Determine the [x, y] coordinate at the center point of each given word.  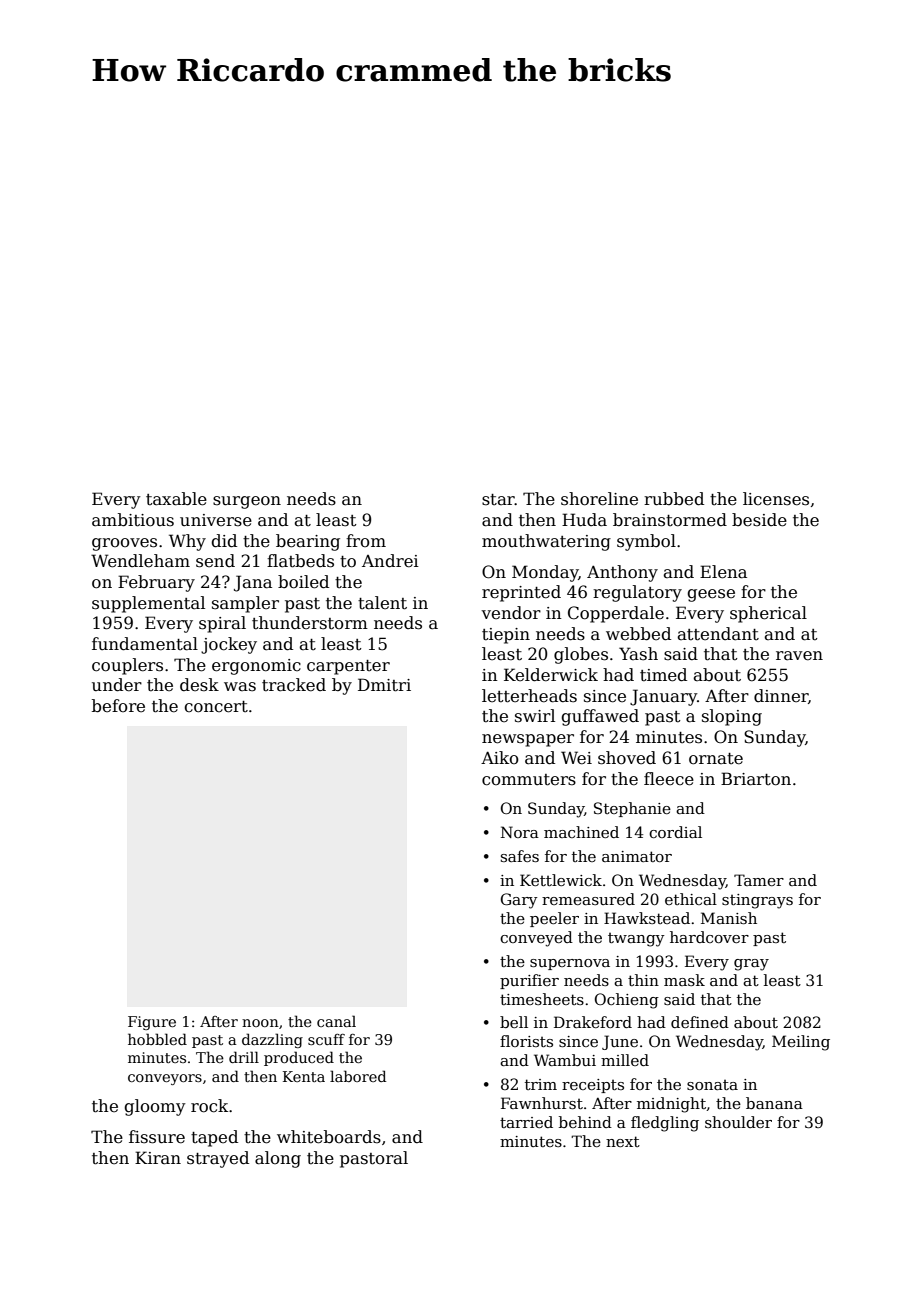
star [498, 500]
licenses [776, 499]
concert [216, 707]
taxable [176, 499]
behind [585, 1122]
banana [774, 1103]
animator [637, 856]
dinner [781, 696]
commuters [529, 780]
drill [244, 1057]
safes [520, 856]
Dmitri [384, 685]
